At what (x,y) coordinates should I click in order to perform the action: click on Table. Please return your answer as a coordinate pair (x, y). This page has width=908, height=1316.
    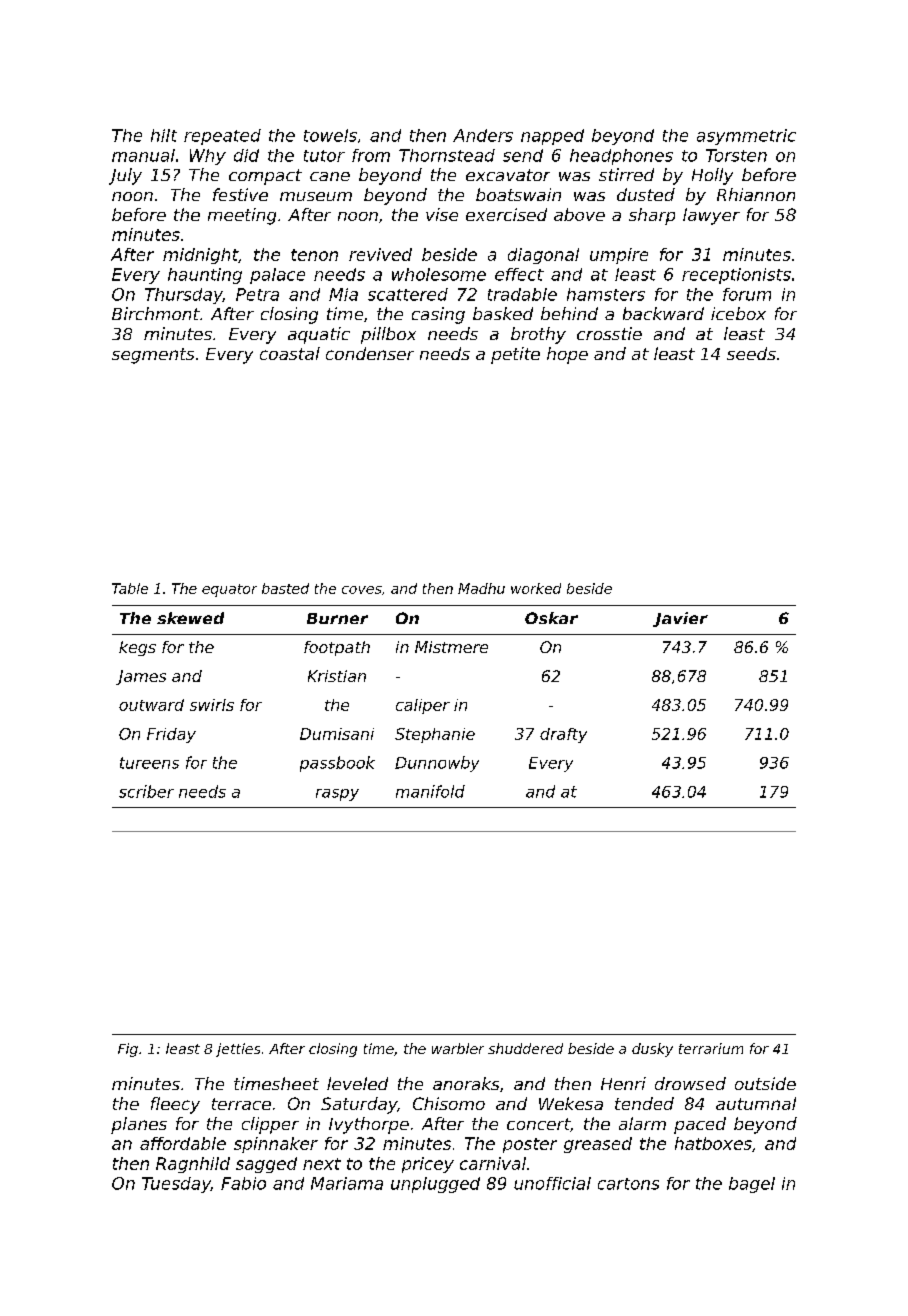
    Looking at the image, I should click on (130, 588).
